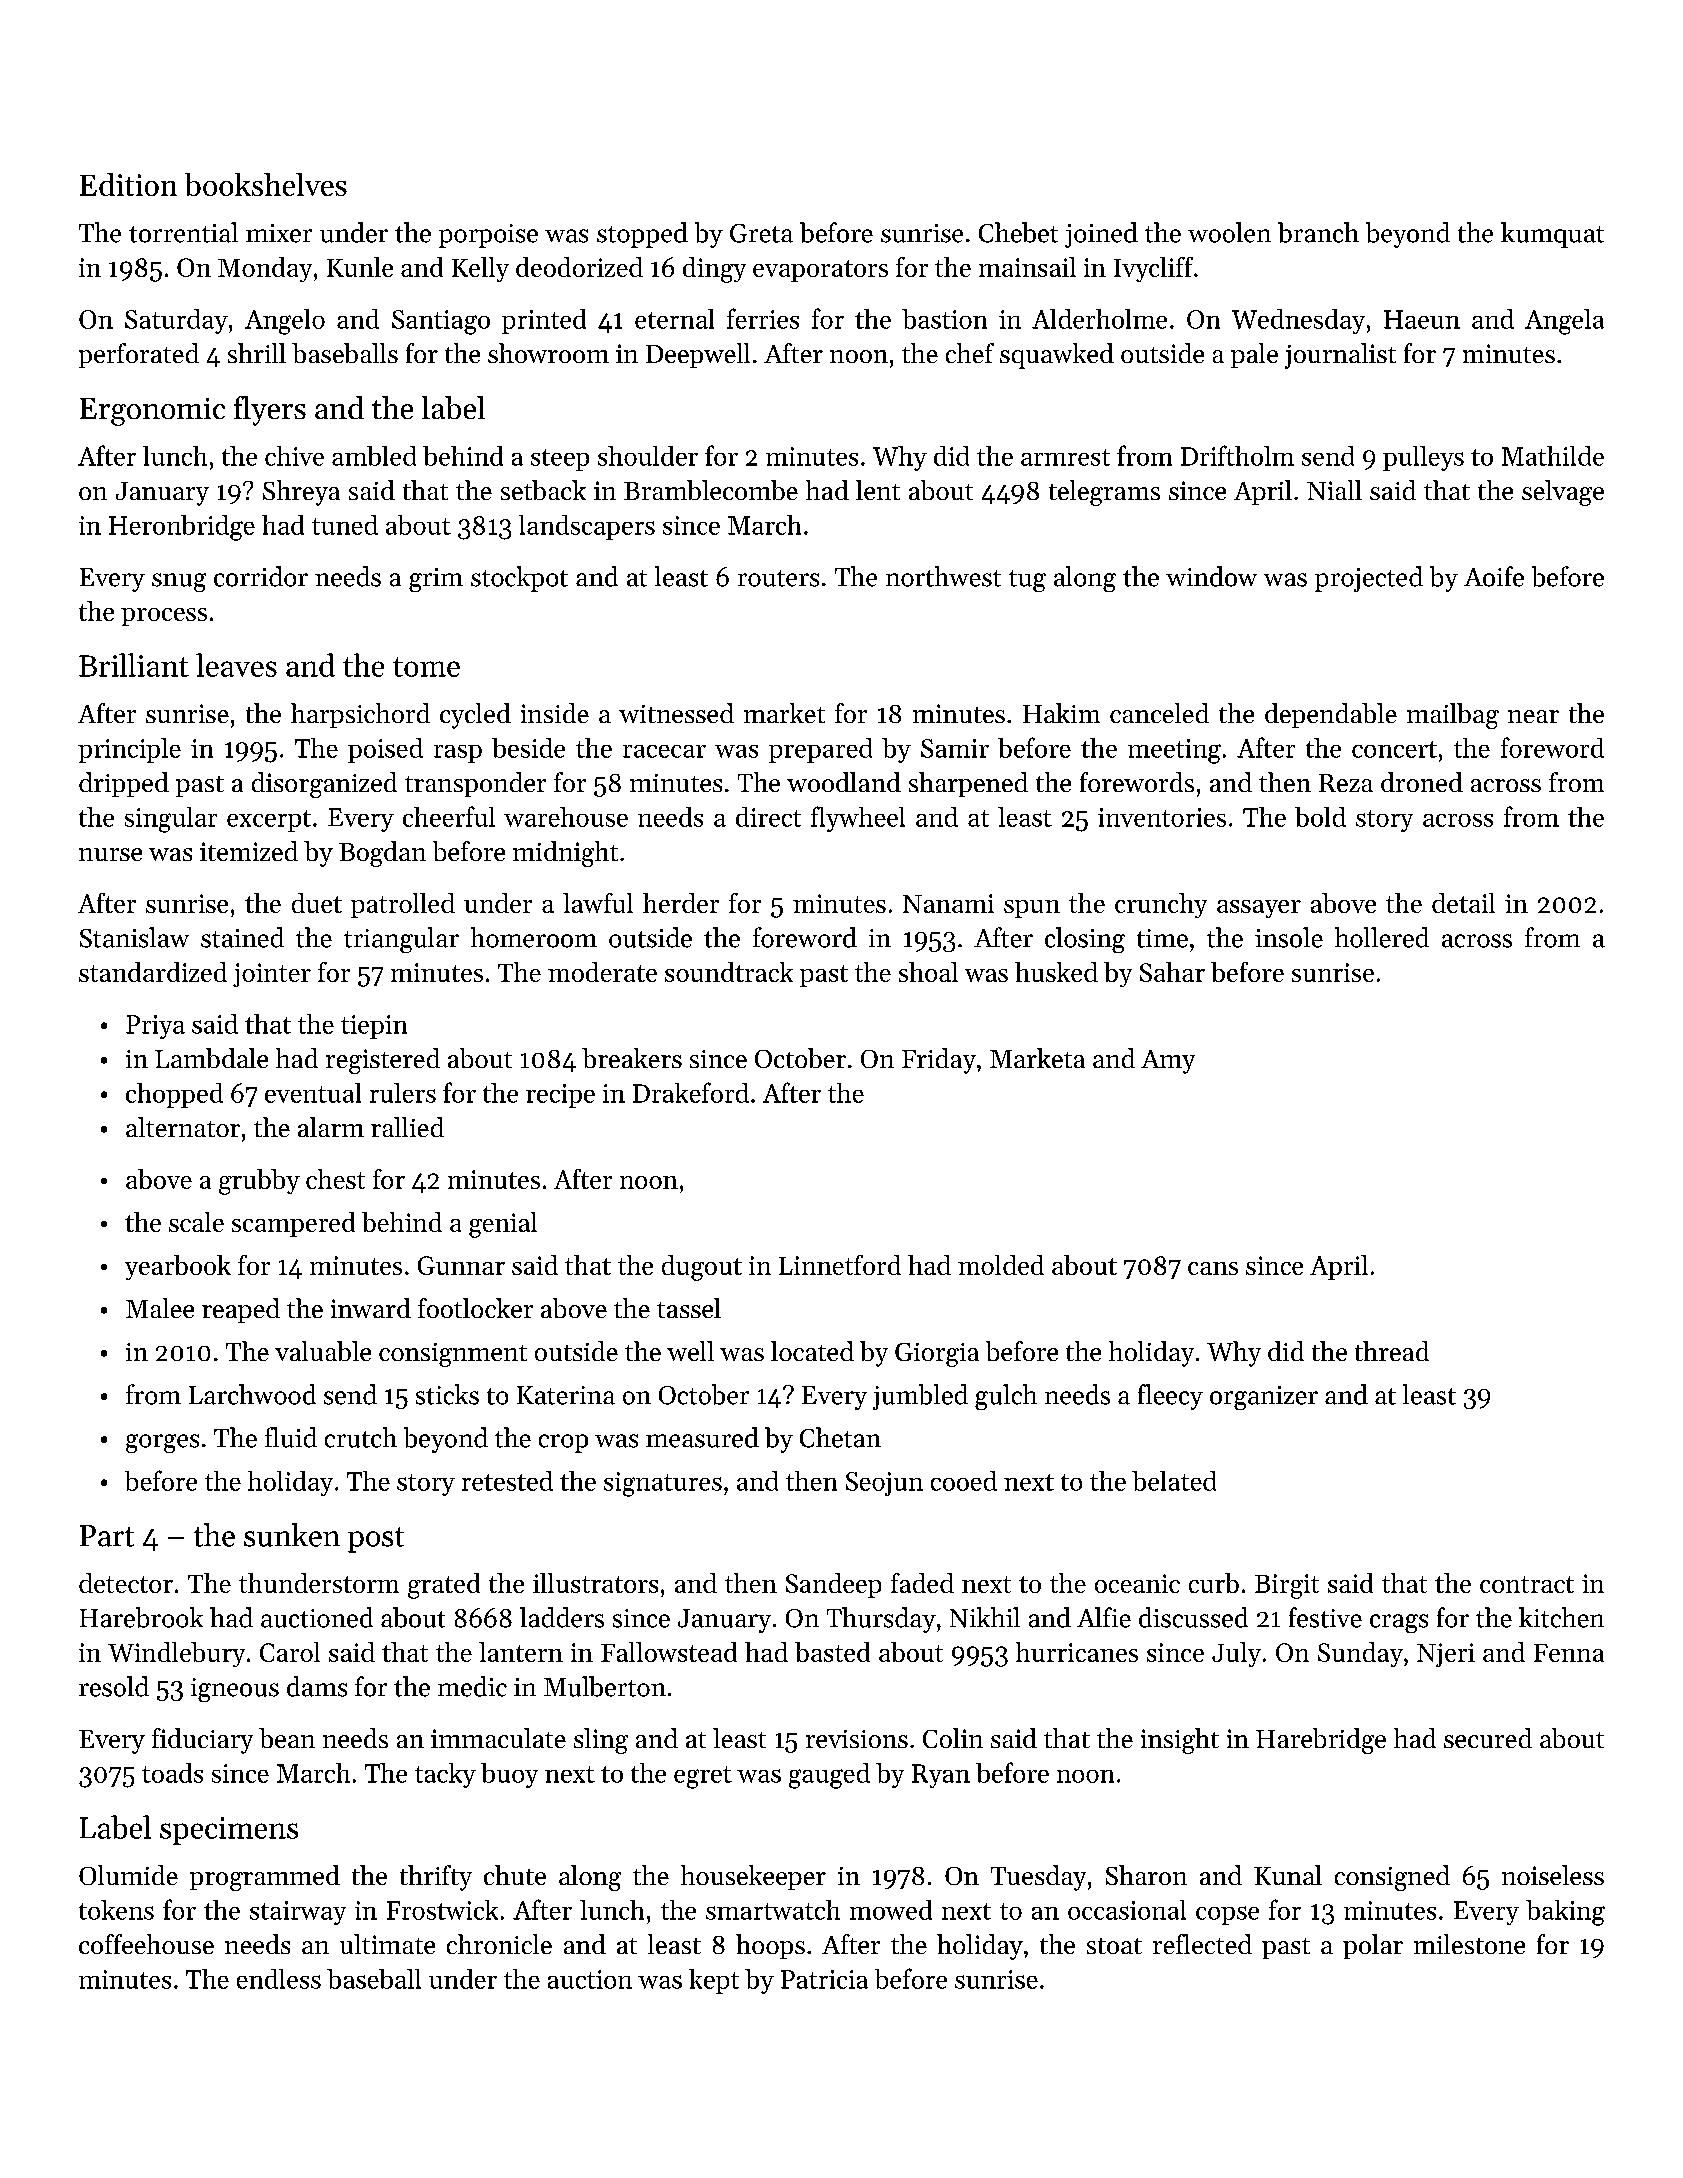 The image size is (1683, 2178). I want to click on sharpened, so click(968, 784).
